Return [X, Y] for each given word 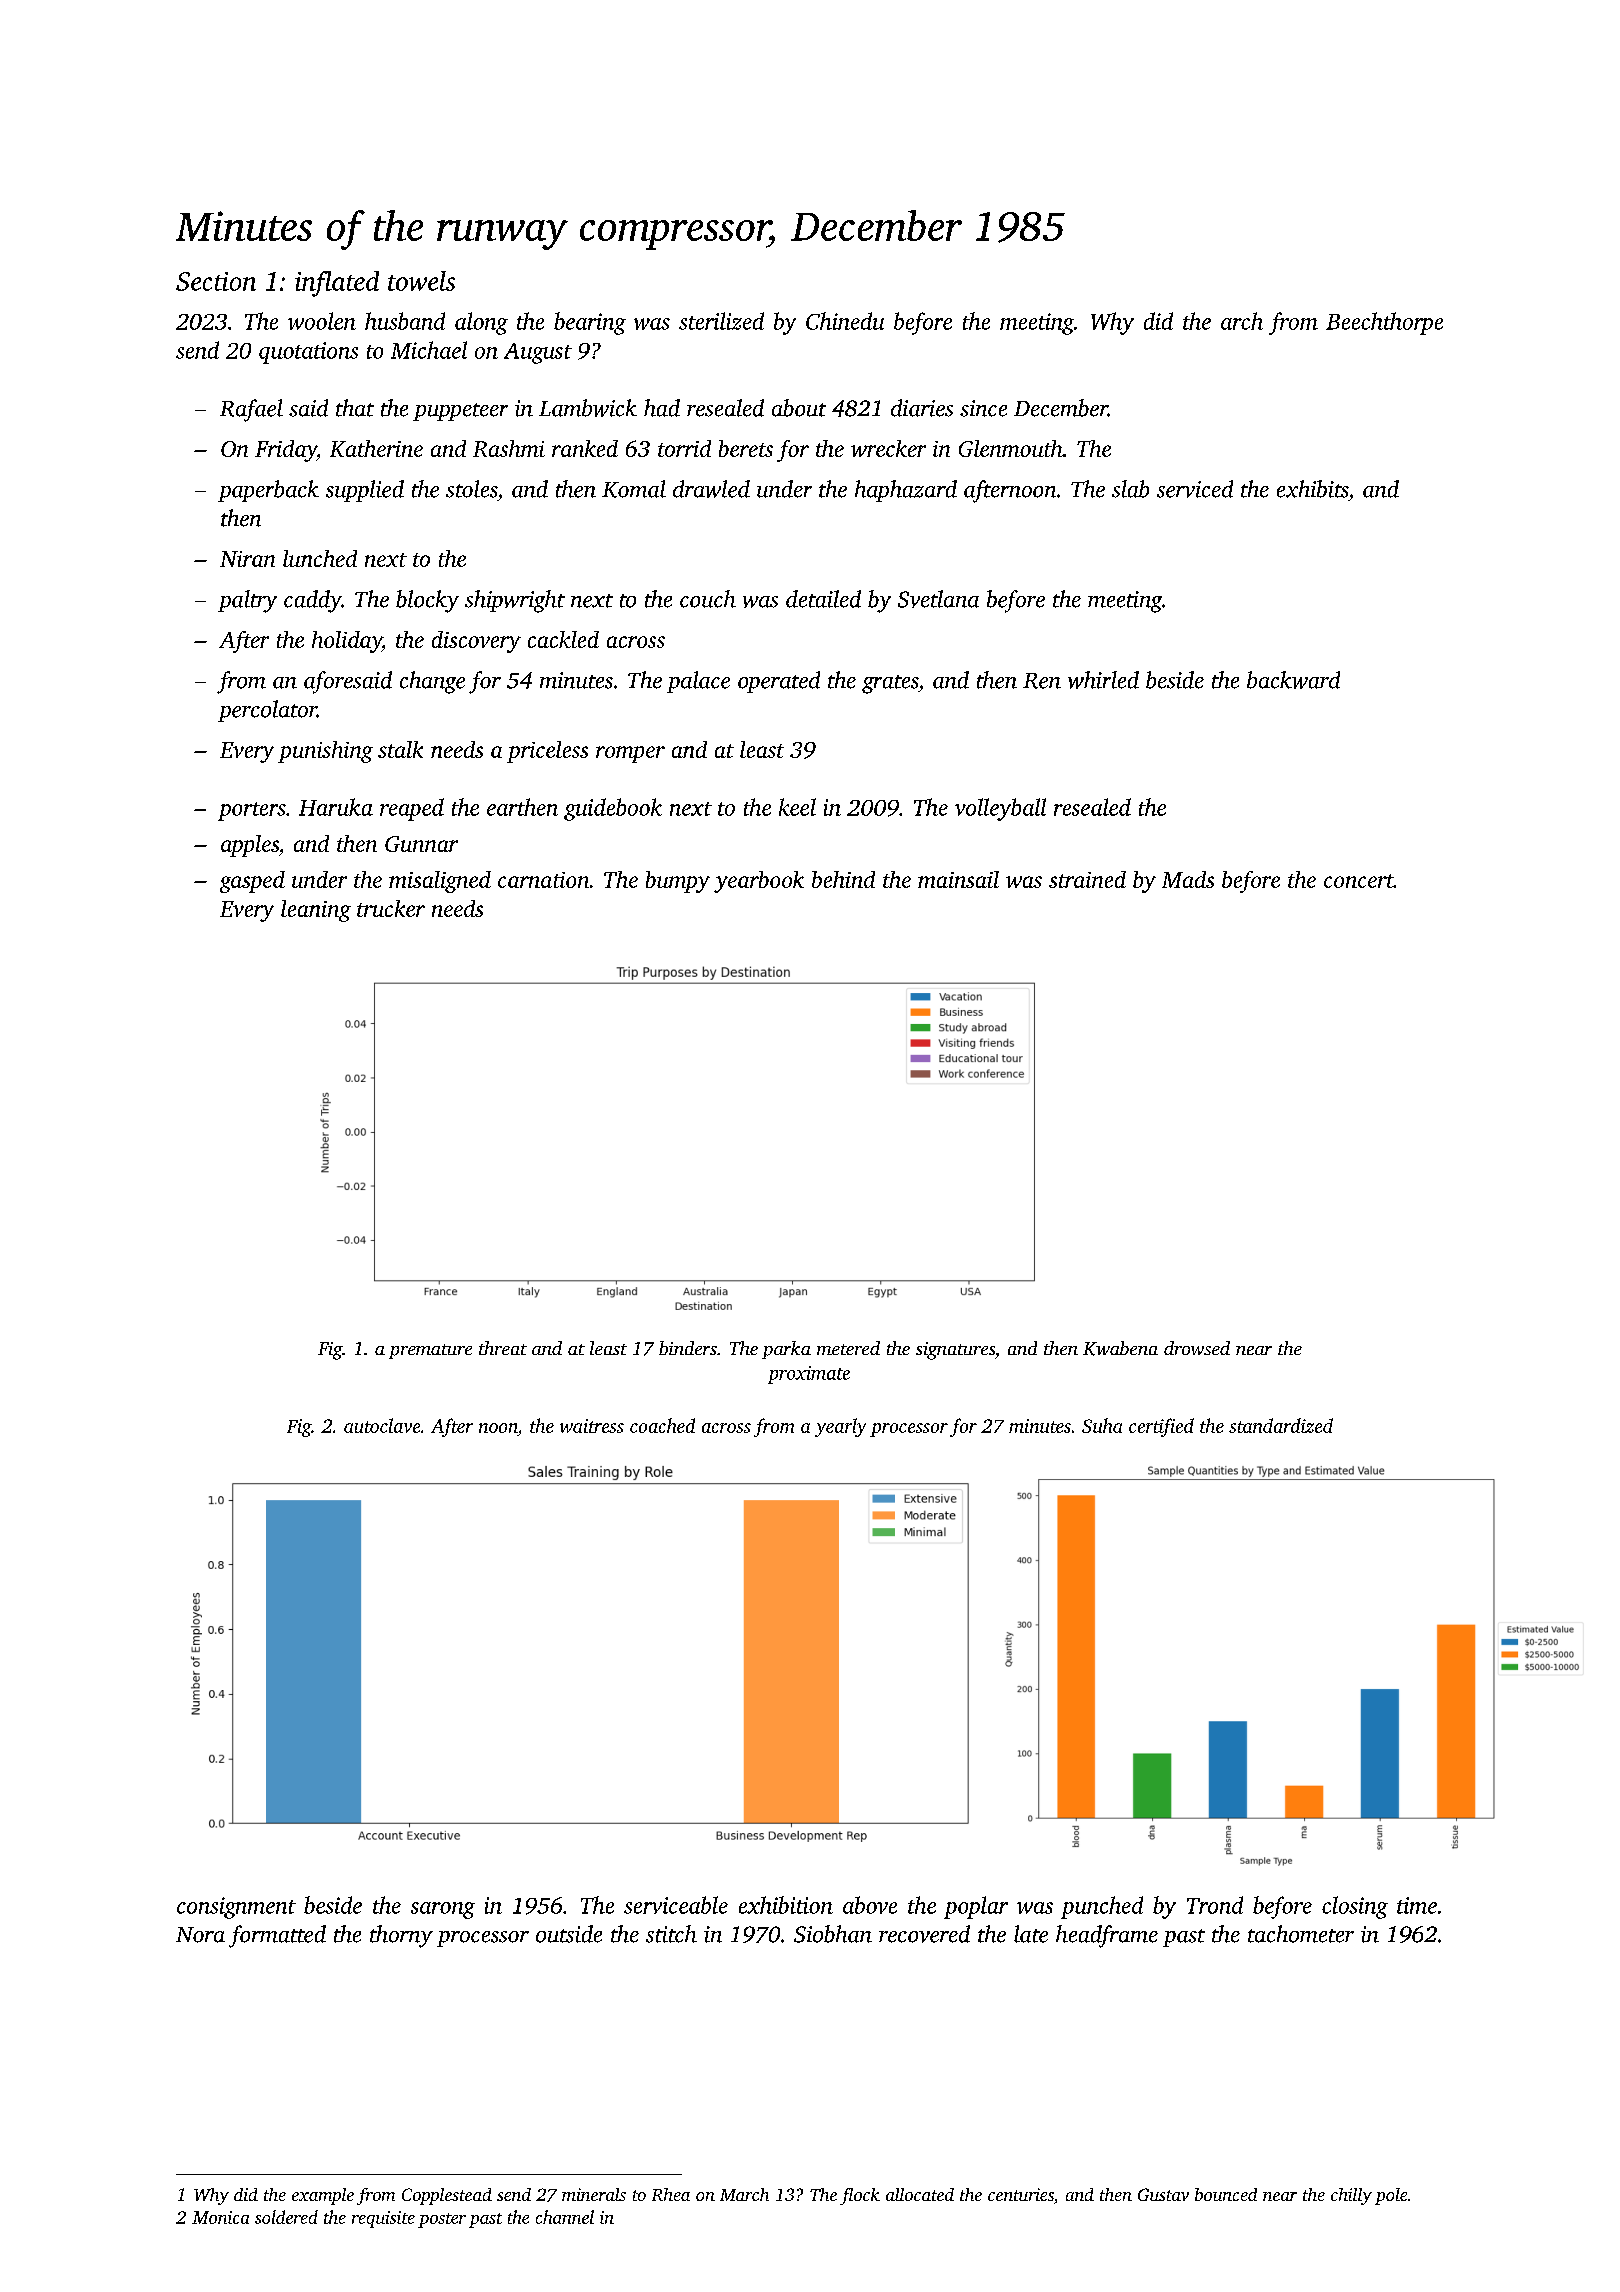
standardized [1281, 1425]
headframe [1107, 1936]
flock [860, 2196]
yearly [840, 1427]
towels [421, 281]
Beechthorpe [1384, 323]
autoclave [382, 1425]
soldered [286, 2217]
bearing [590, 323]
